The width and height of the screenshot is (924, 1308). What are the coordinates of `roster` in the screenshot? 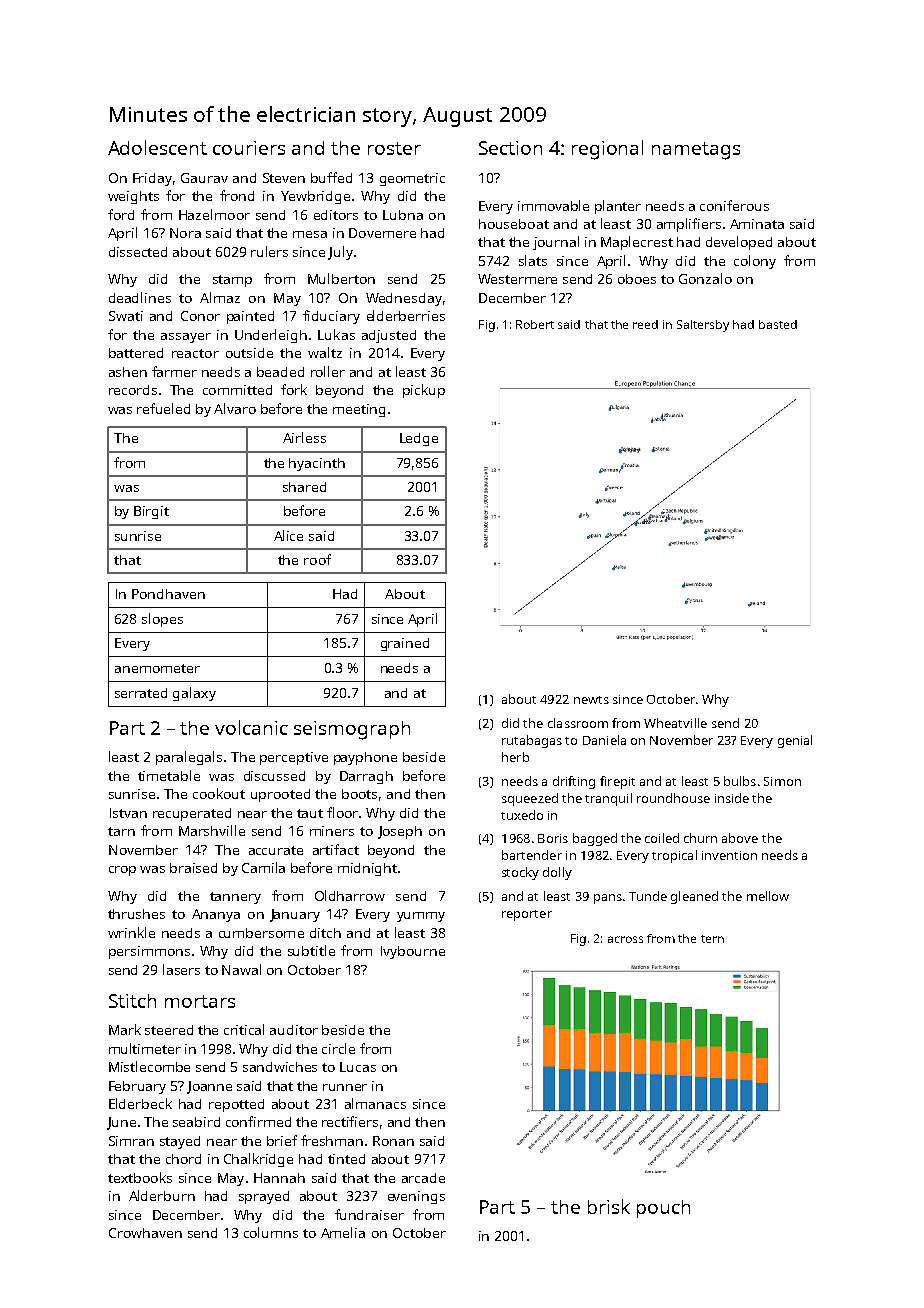 It's located at (394, 148).
